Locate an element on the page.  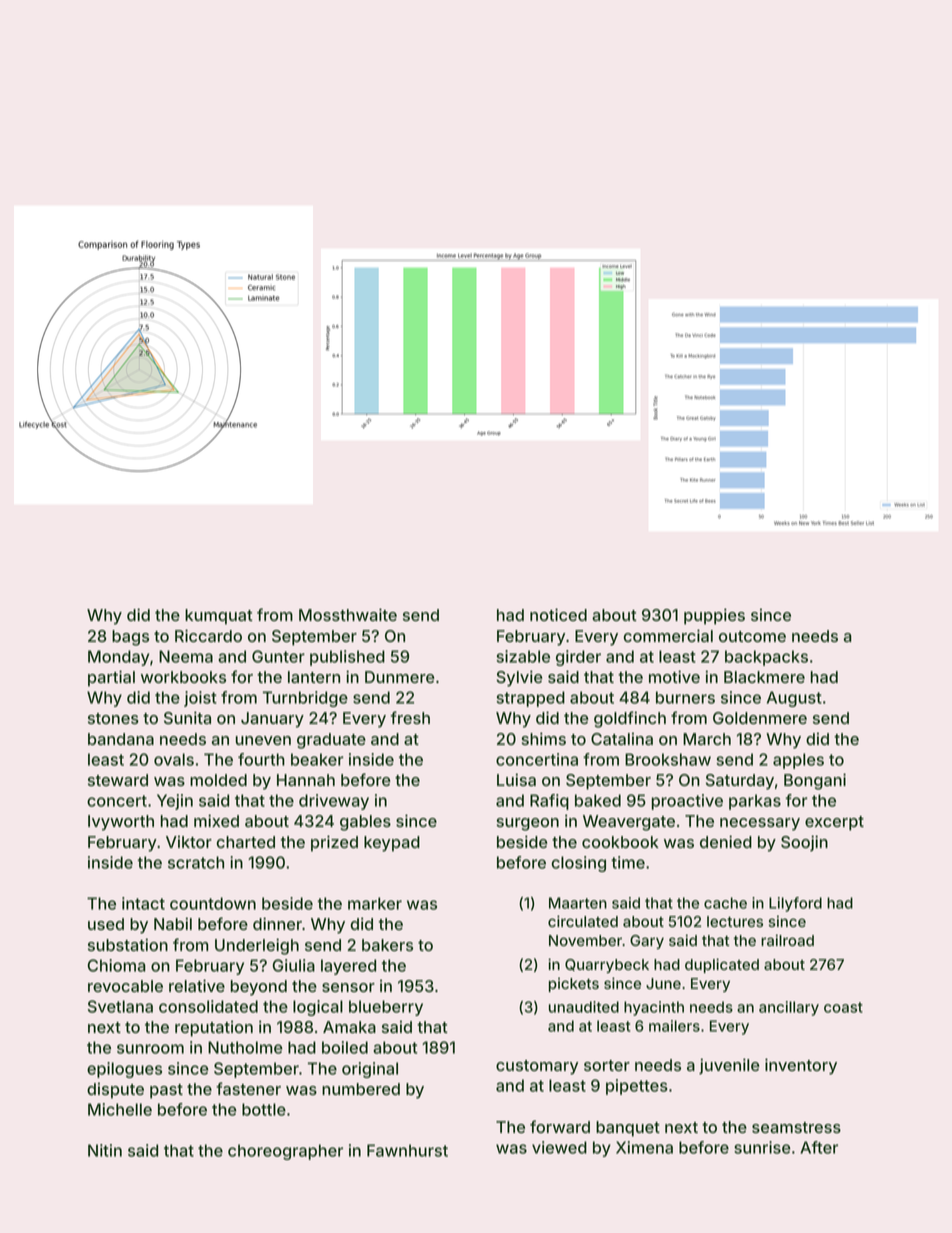
shims is located at coordinates (544, 738).
